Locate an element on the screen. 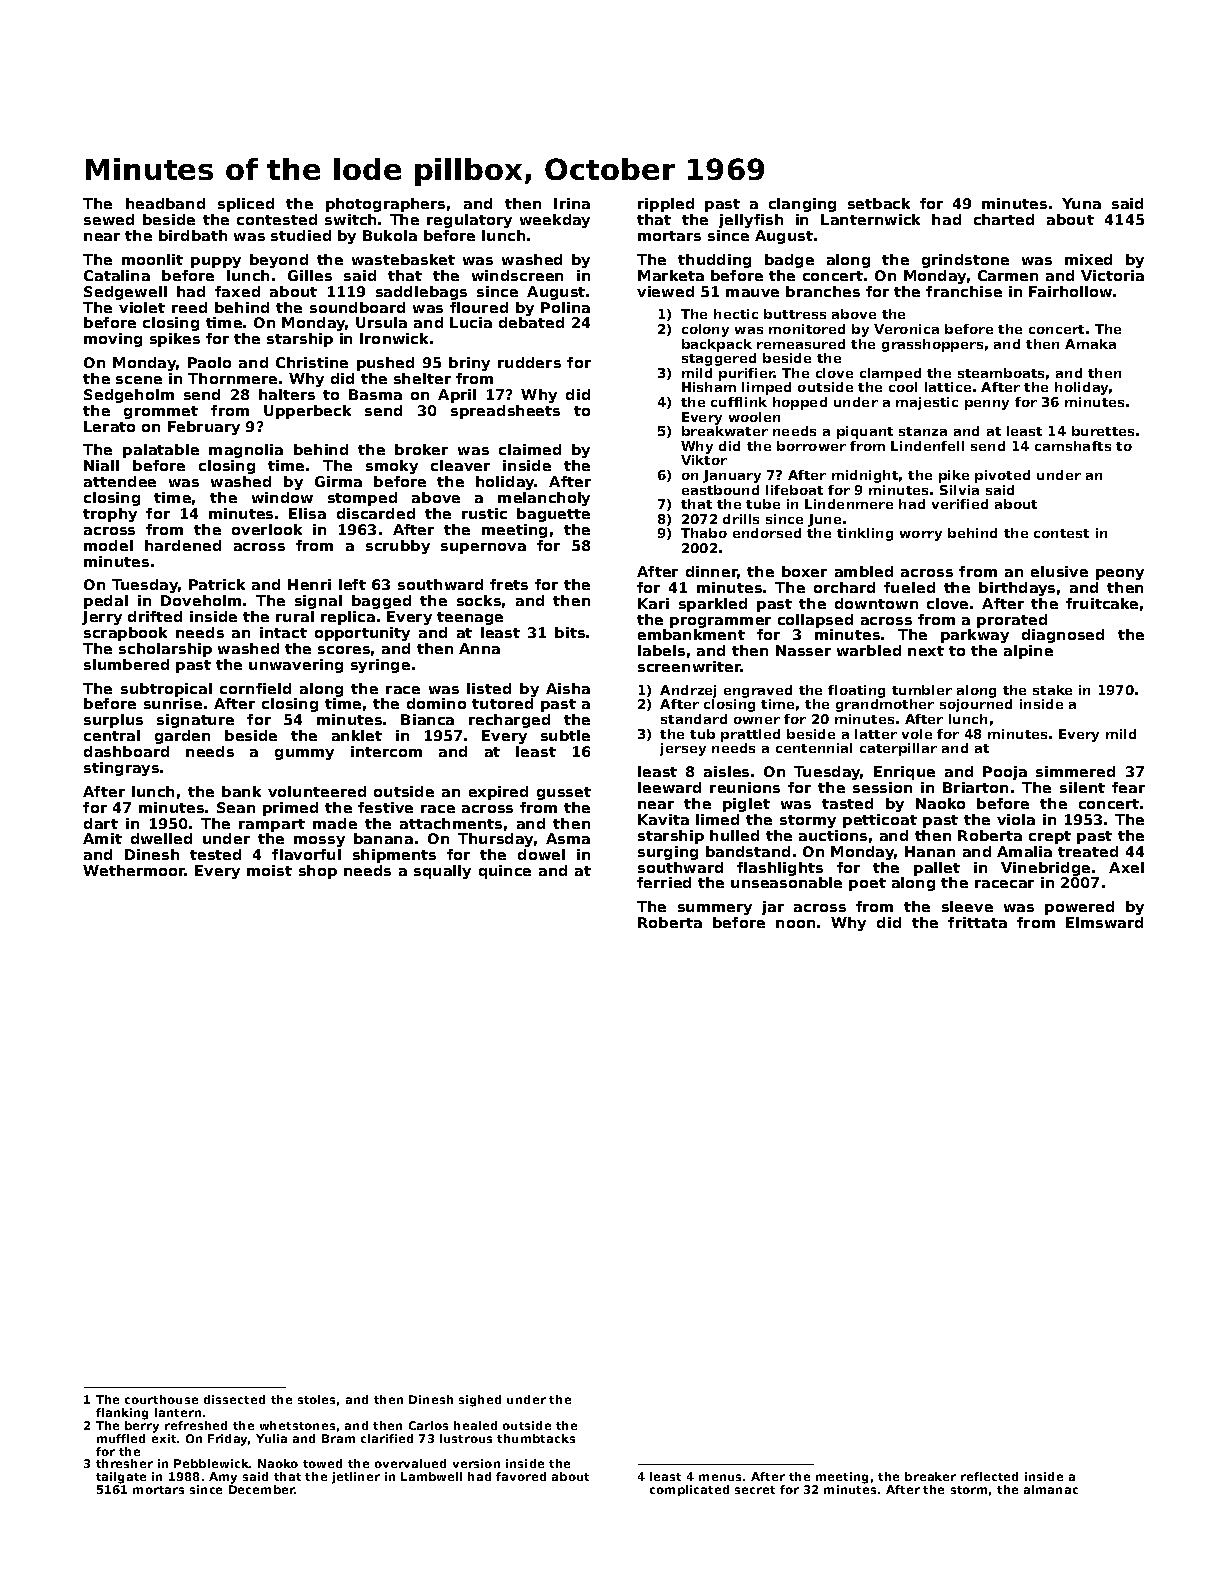  photographers is located at coordinates (385, 205).
